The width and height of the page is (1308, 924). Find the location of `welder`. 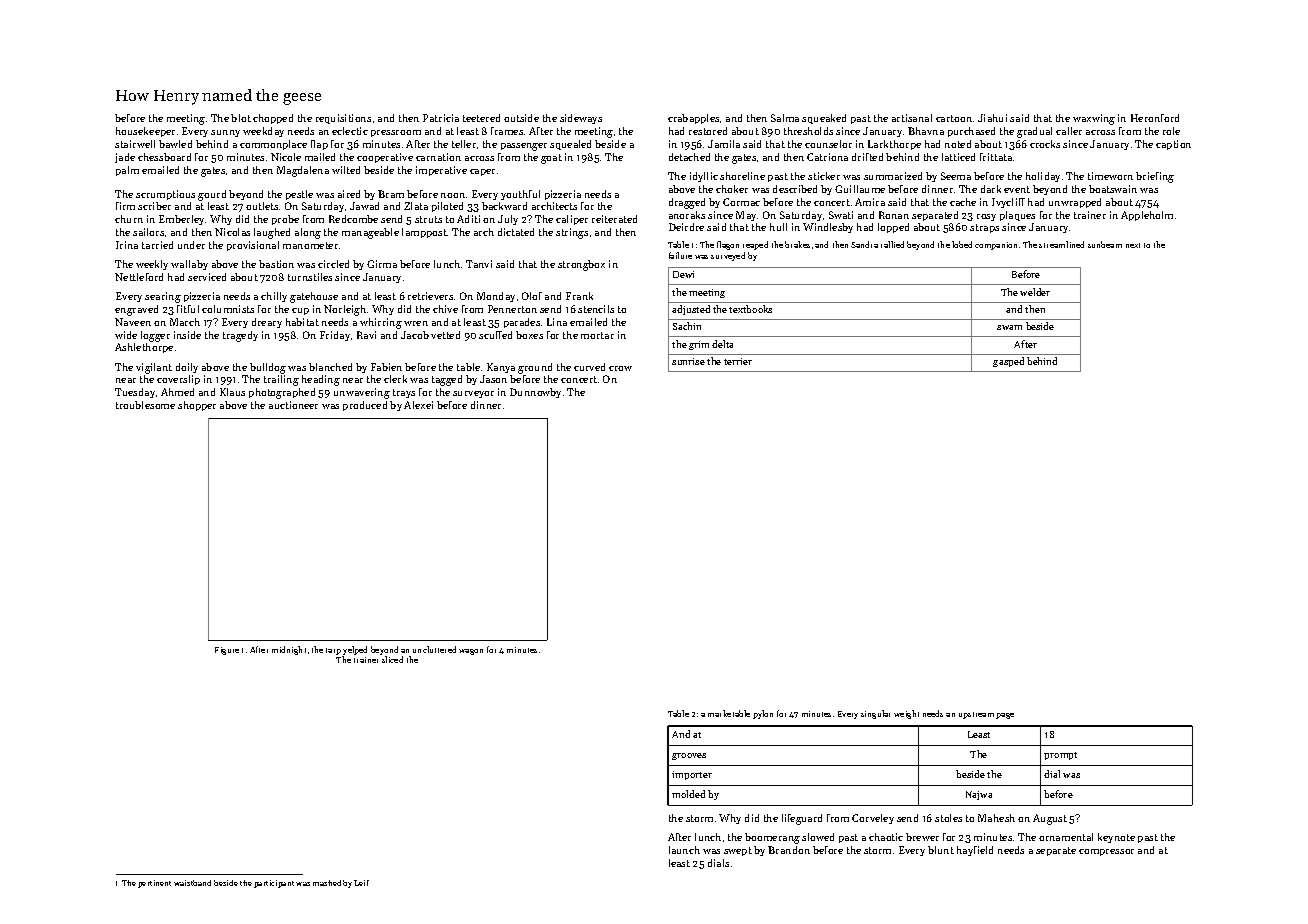

welder is located at coordinates (1035, 292).
